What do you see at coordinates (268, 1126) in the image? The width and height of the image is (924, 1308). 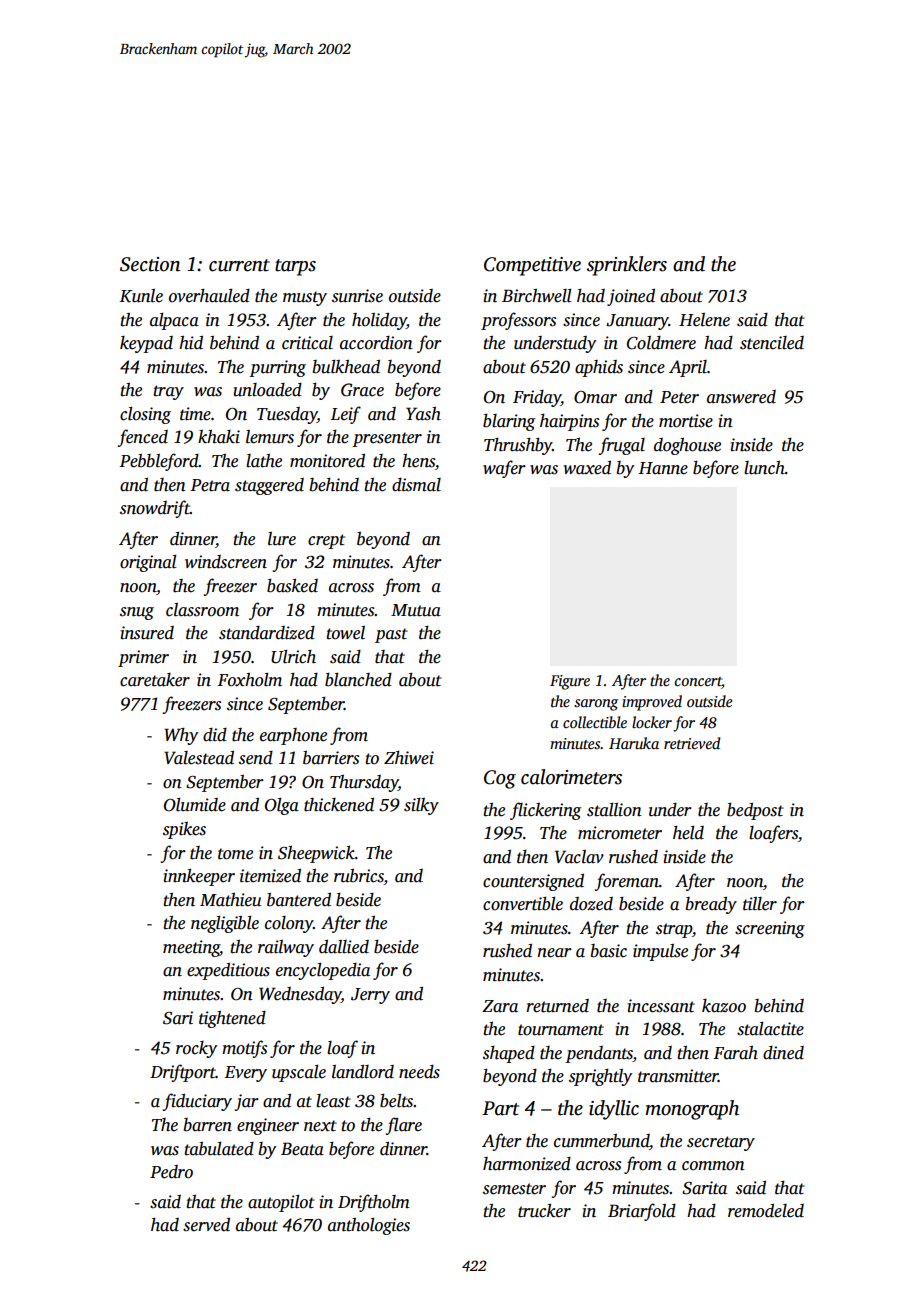 I see `engineer` at bounding box center [268, 1126].
